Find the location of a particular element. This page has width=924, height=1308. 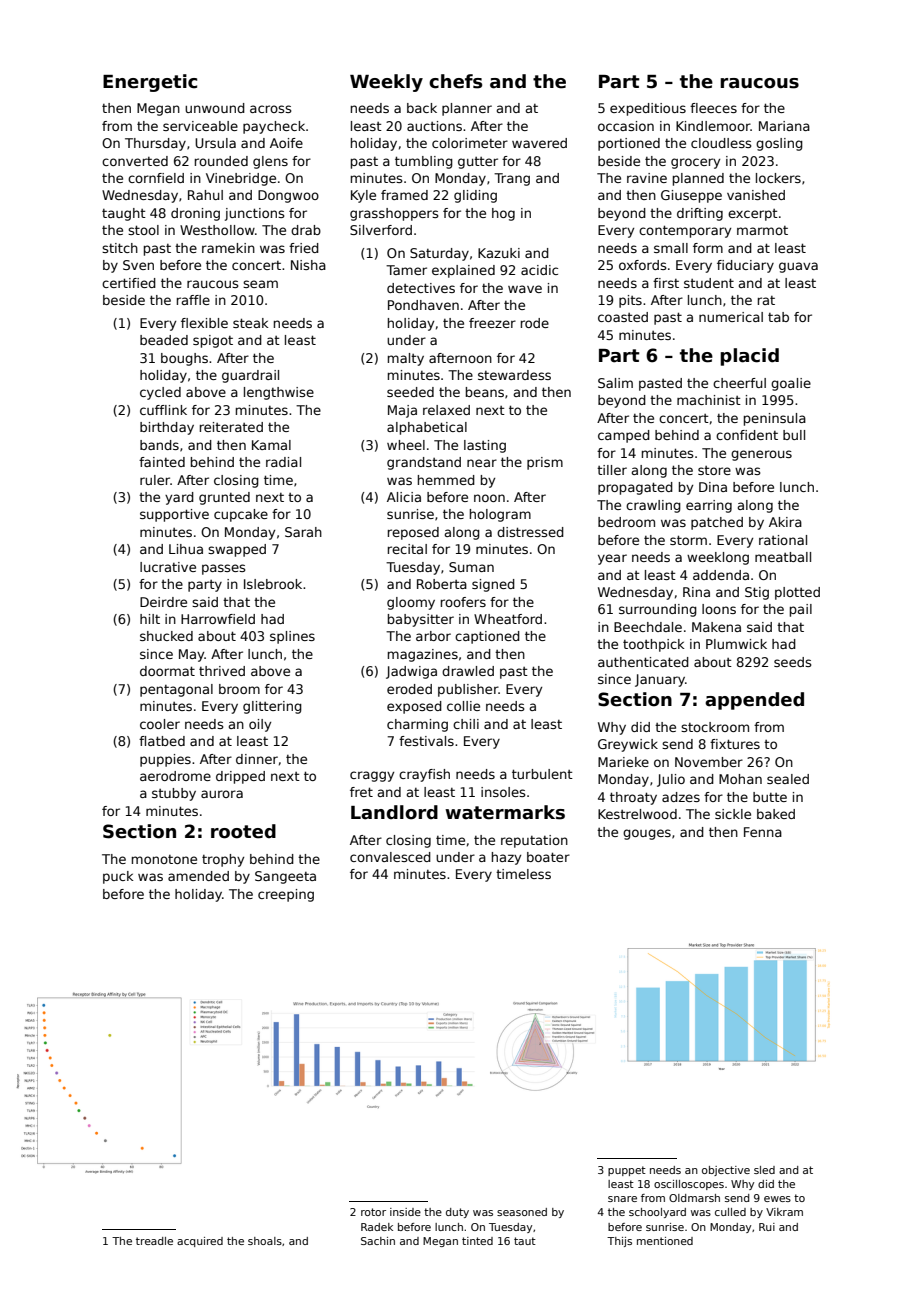

rotor is located at coordinates (373, 1212).
